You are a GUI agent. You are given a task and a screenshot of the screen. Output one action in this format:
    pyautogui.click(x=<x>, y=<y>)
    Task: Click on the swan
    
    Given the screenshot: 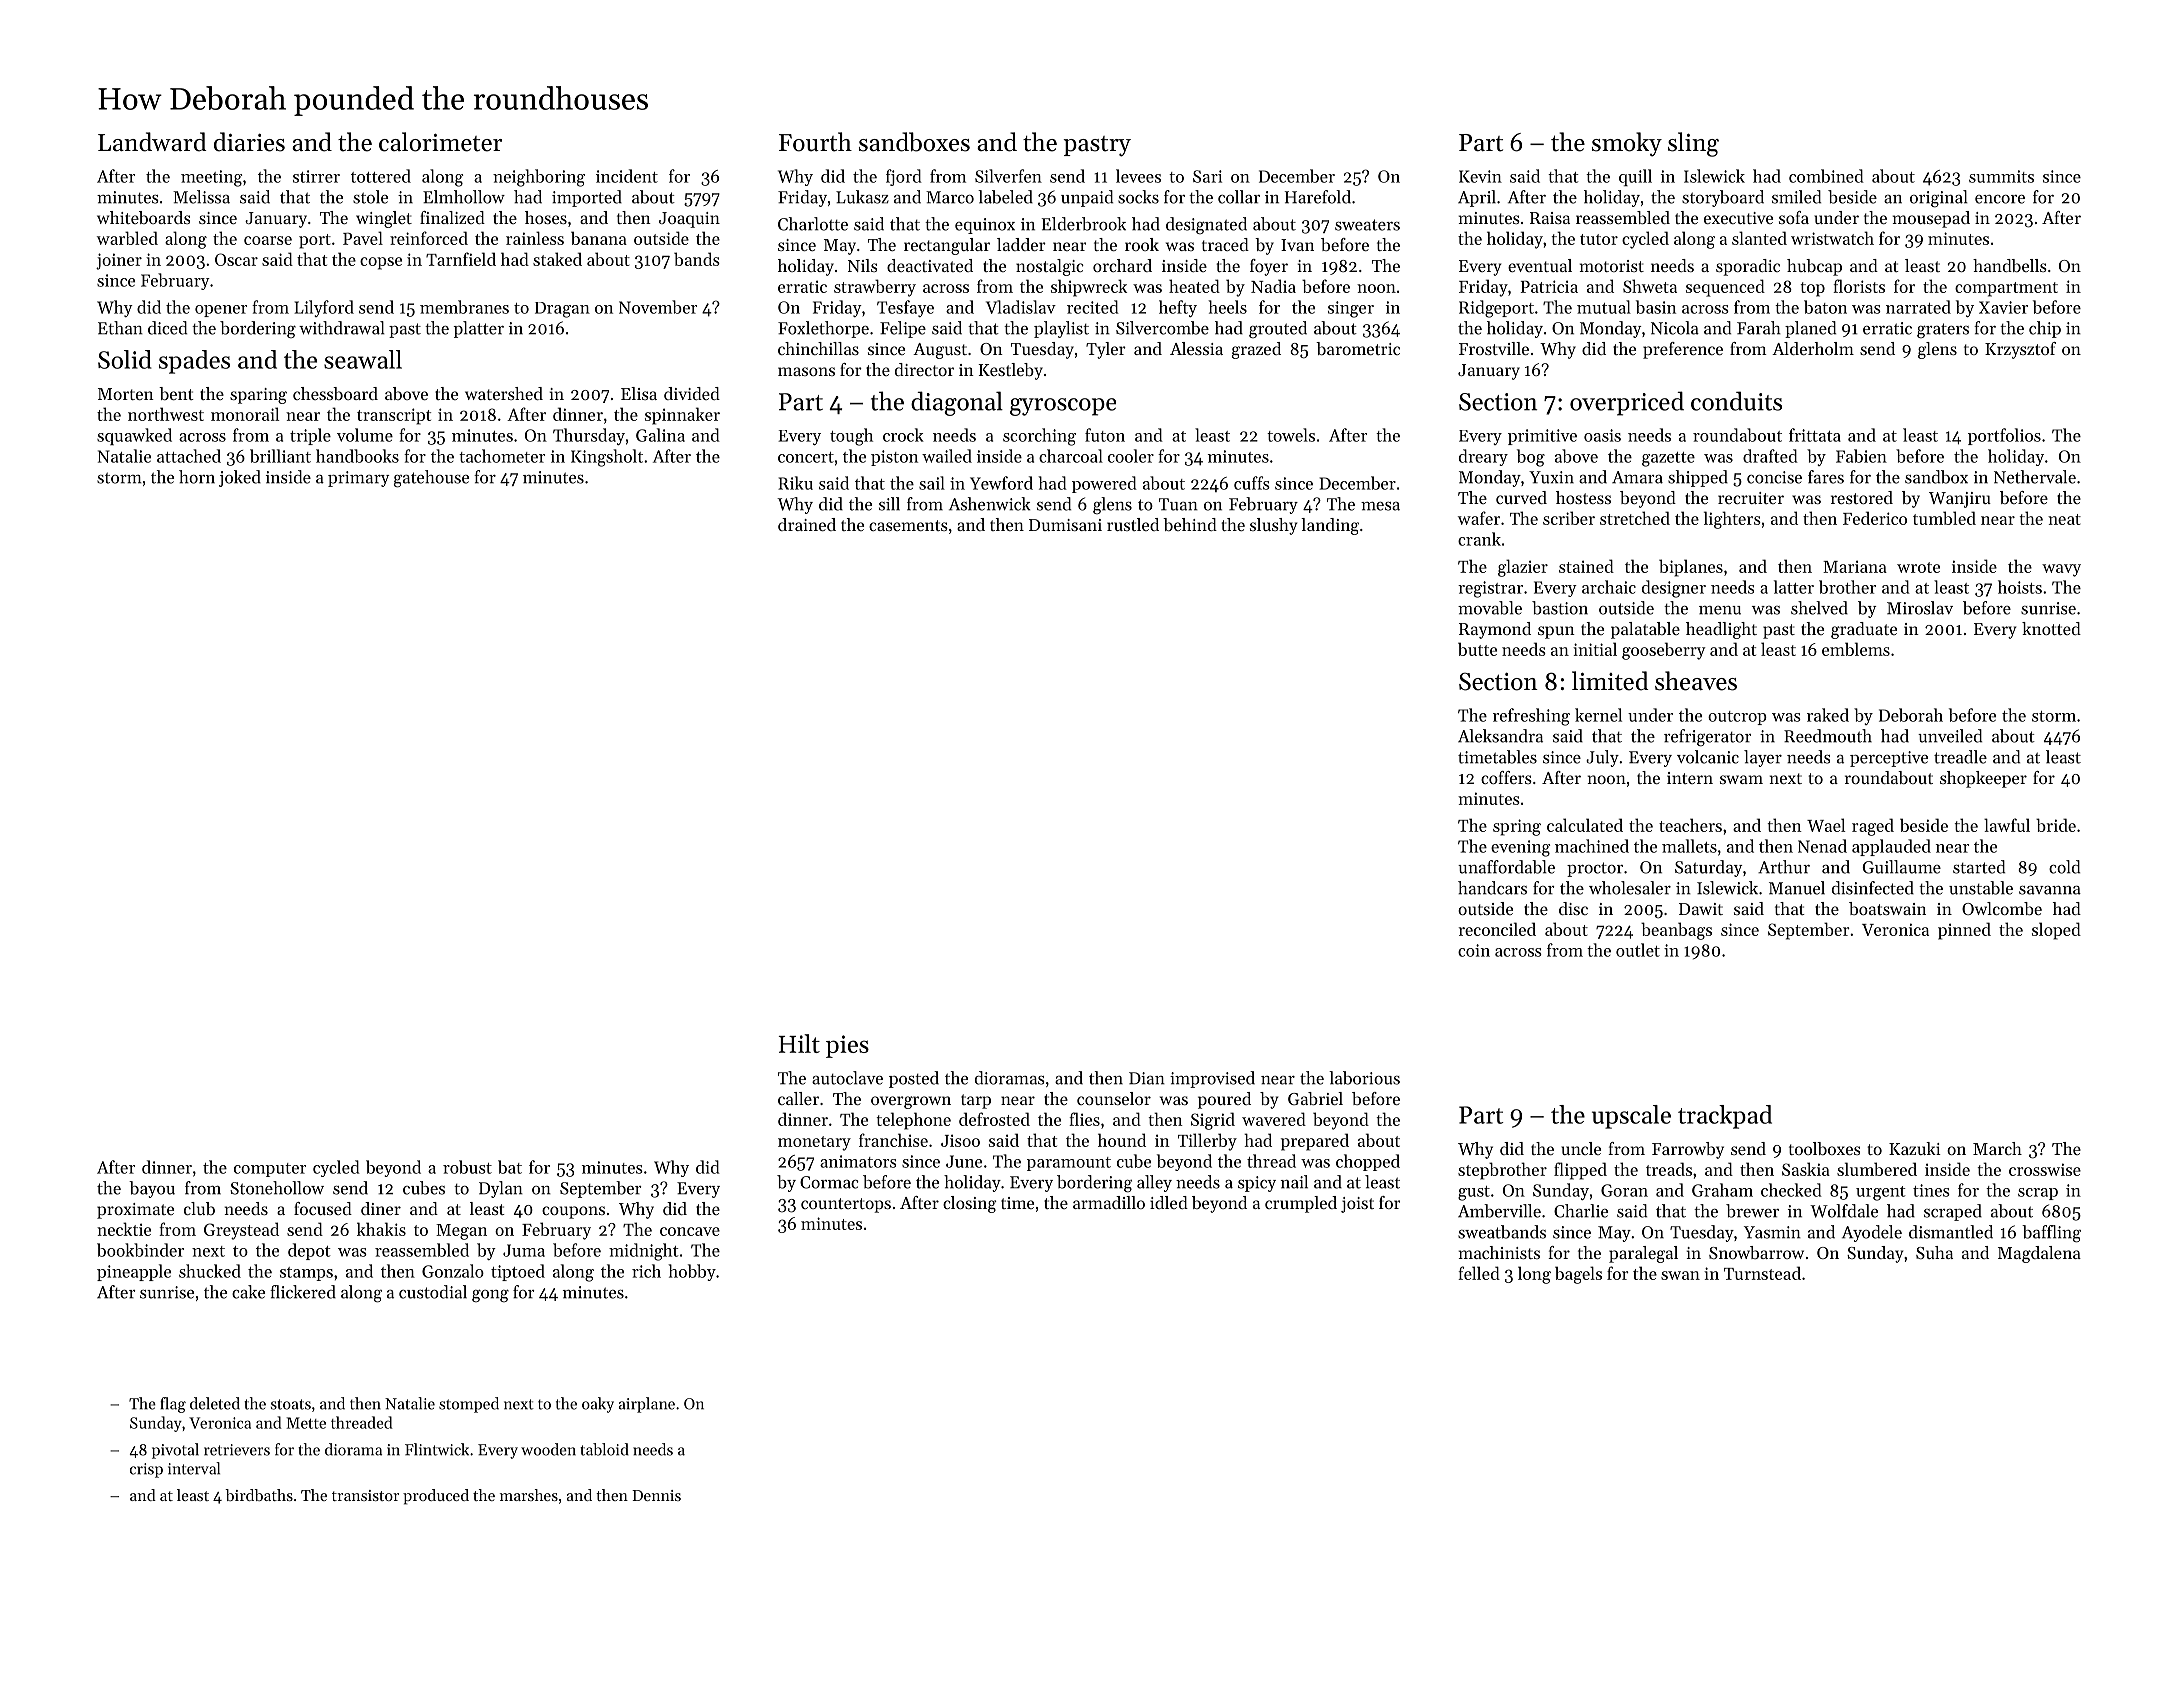 What is the action you would take?
    pyautogui.click(x=1680, y=1275)
